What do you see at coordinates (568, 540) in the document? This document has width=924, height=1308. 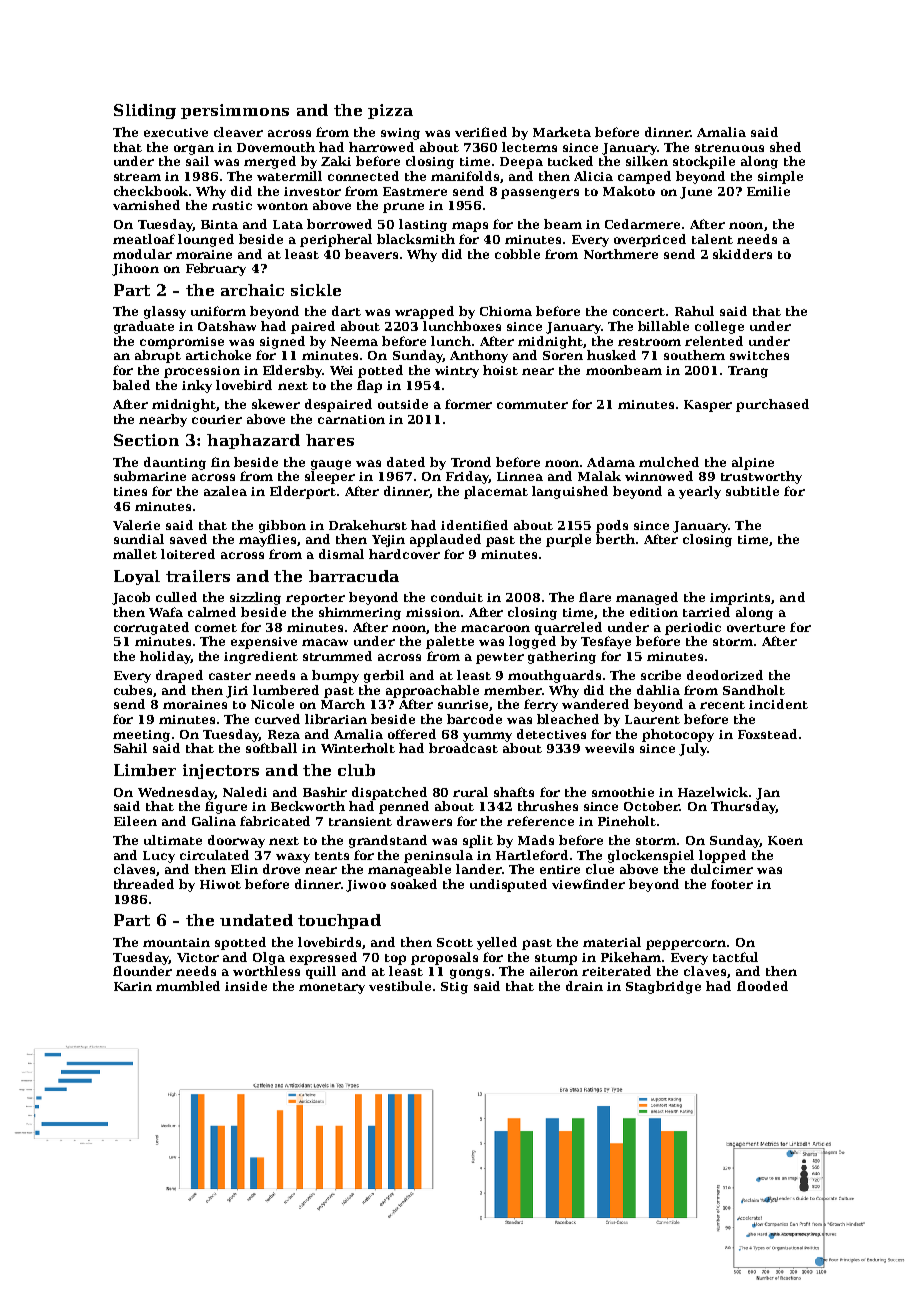 I see `purple` at bounding box center [568, 540].
